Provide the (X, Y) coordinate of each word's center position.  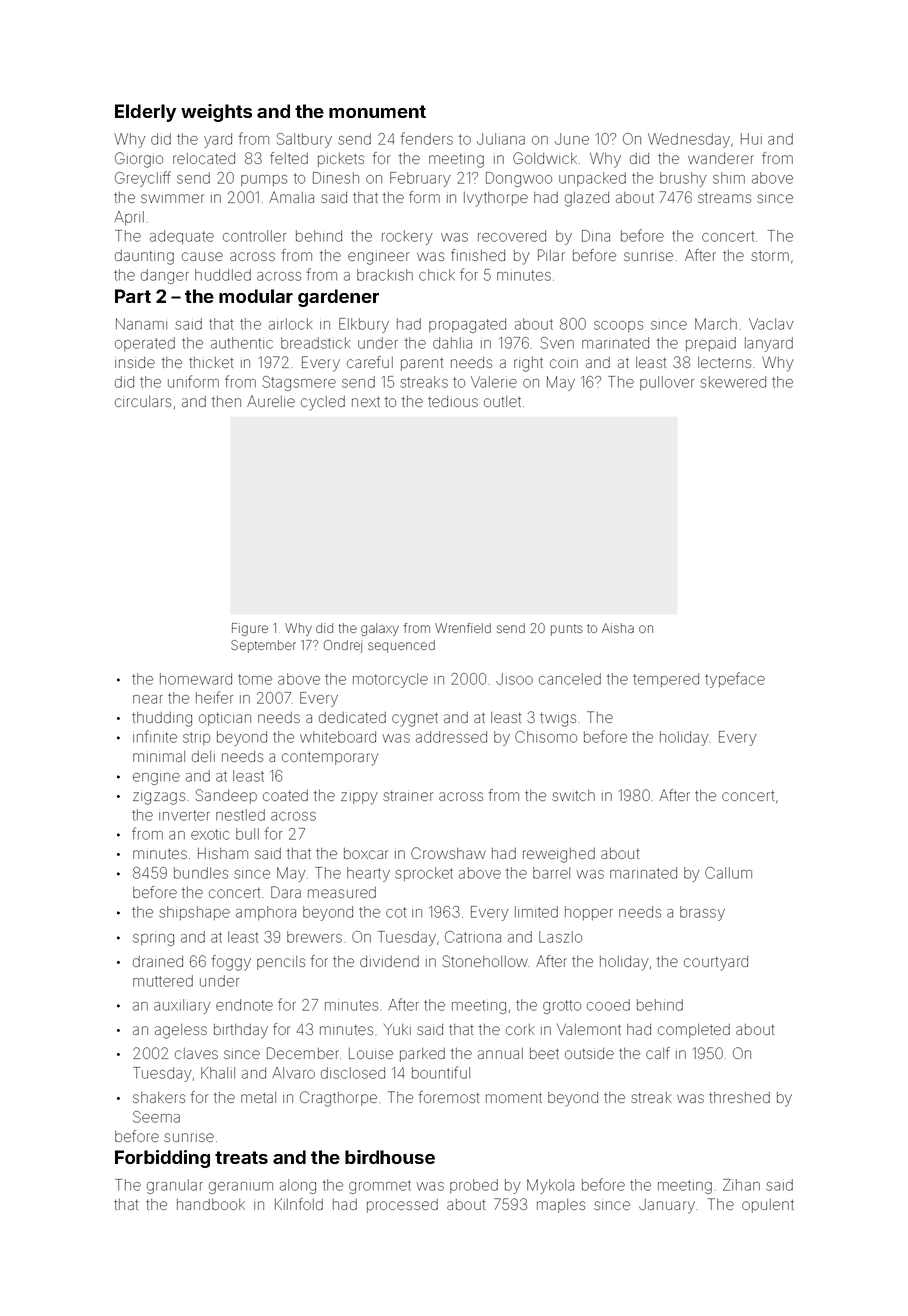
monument (377, 111)
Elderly (146, 113)
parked (422, 1055)
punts (567, 630)
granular (175, 1186)
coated (285, 795)
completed (694, 1031)
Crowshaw (448, 853)
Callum (728, 873)
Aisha (618, 628)
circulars (143, 401)
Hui (751, 139)
